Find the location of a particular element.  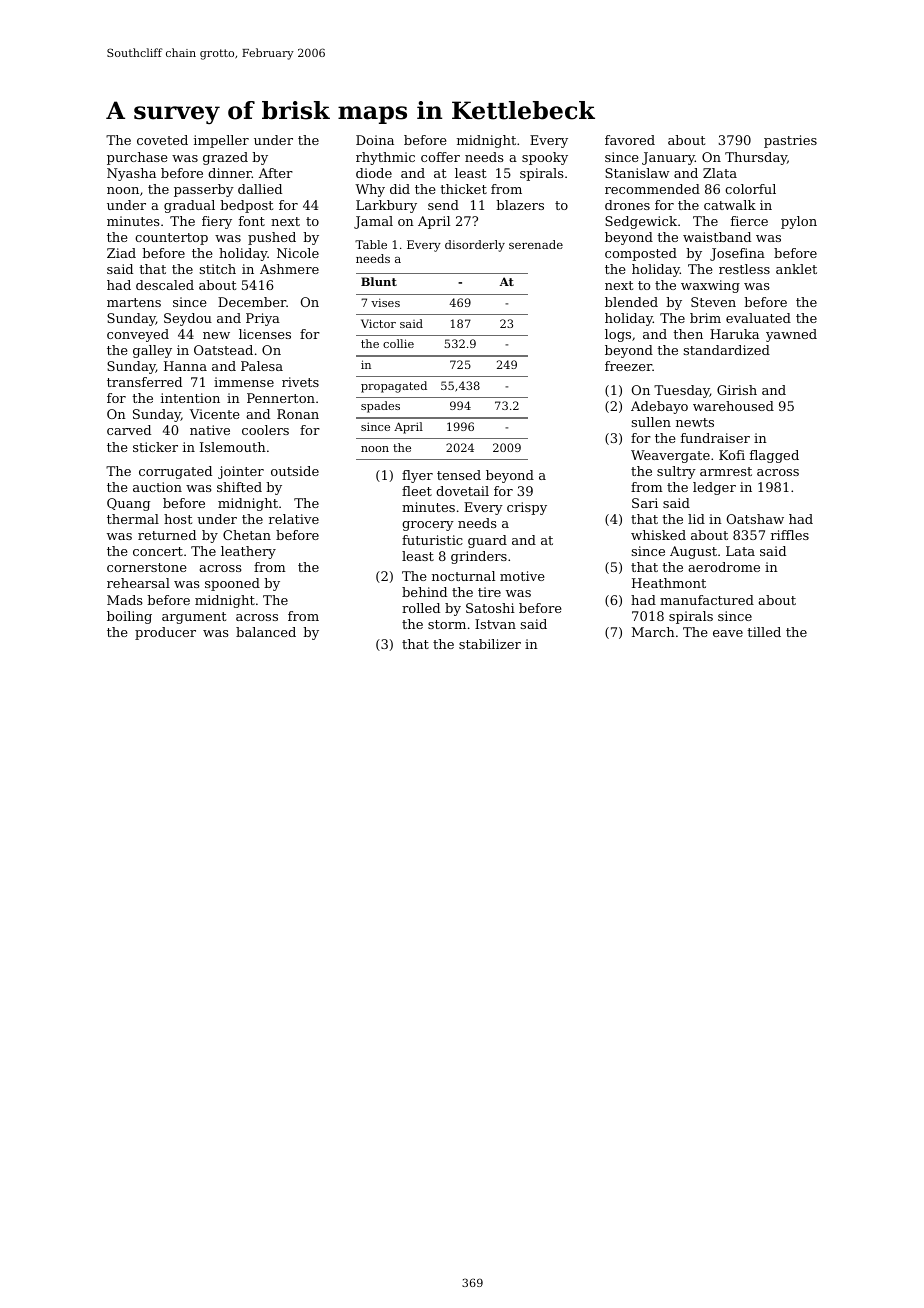

Ziad is located at coordinates (121, 253).
